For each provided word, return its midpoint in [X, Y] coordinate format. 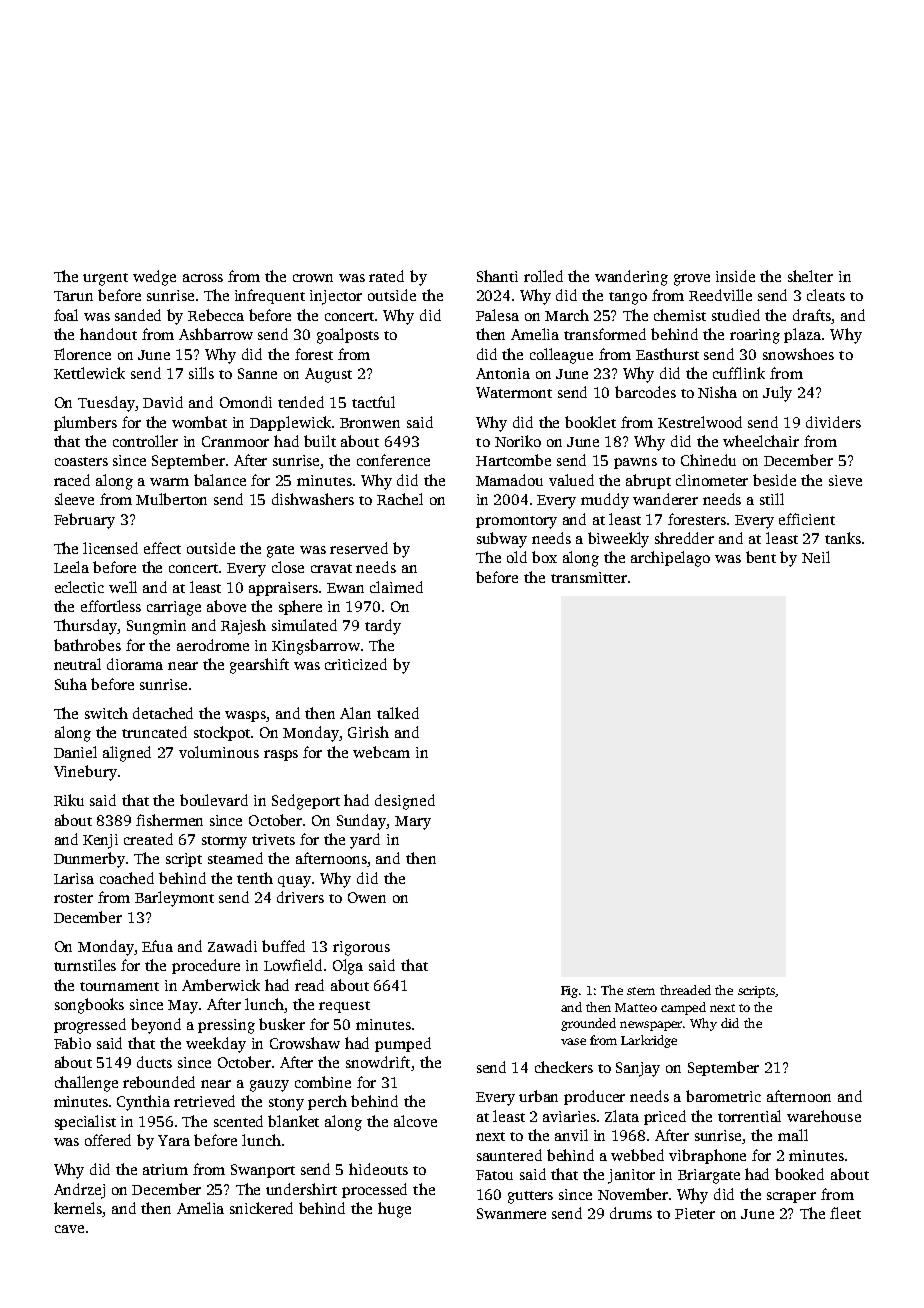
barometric [723, 1096]
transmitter [589, 577]
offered [108, 1140]
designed [405, 802]
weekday [216, 1045]
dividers [833, 422]
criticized [356, 664]
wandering [631, 278]
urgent [105, 279]
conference [393, 460]
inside [735, 276]
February [84, 521]
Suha [71, 684]
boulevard [214, 800]
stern [641, 991]
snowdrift [378, 1062]
